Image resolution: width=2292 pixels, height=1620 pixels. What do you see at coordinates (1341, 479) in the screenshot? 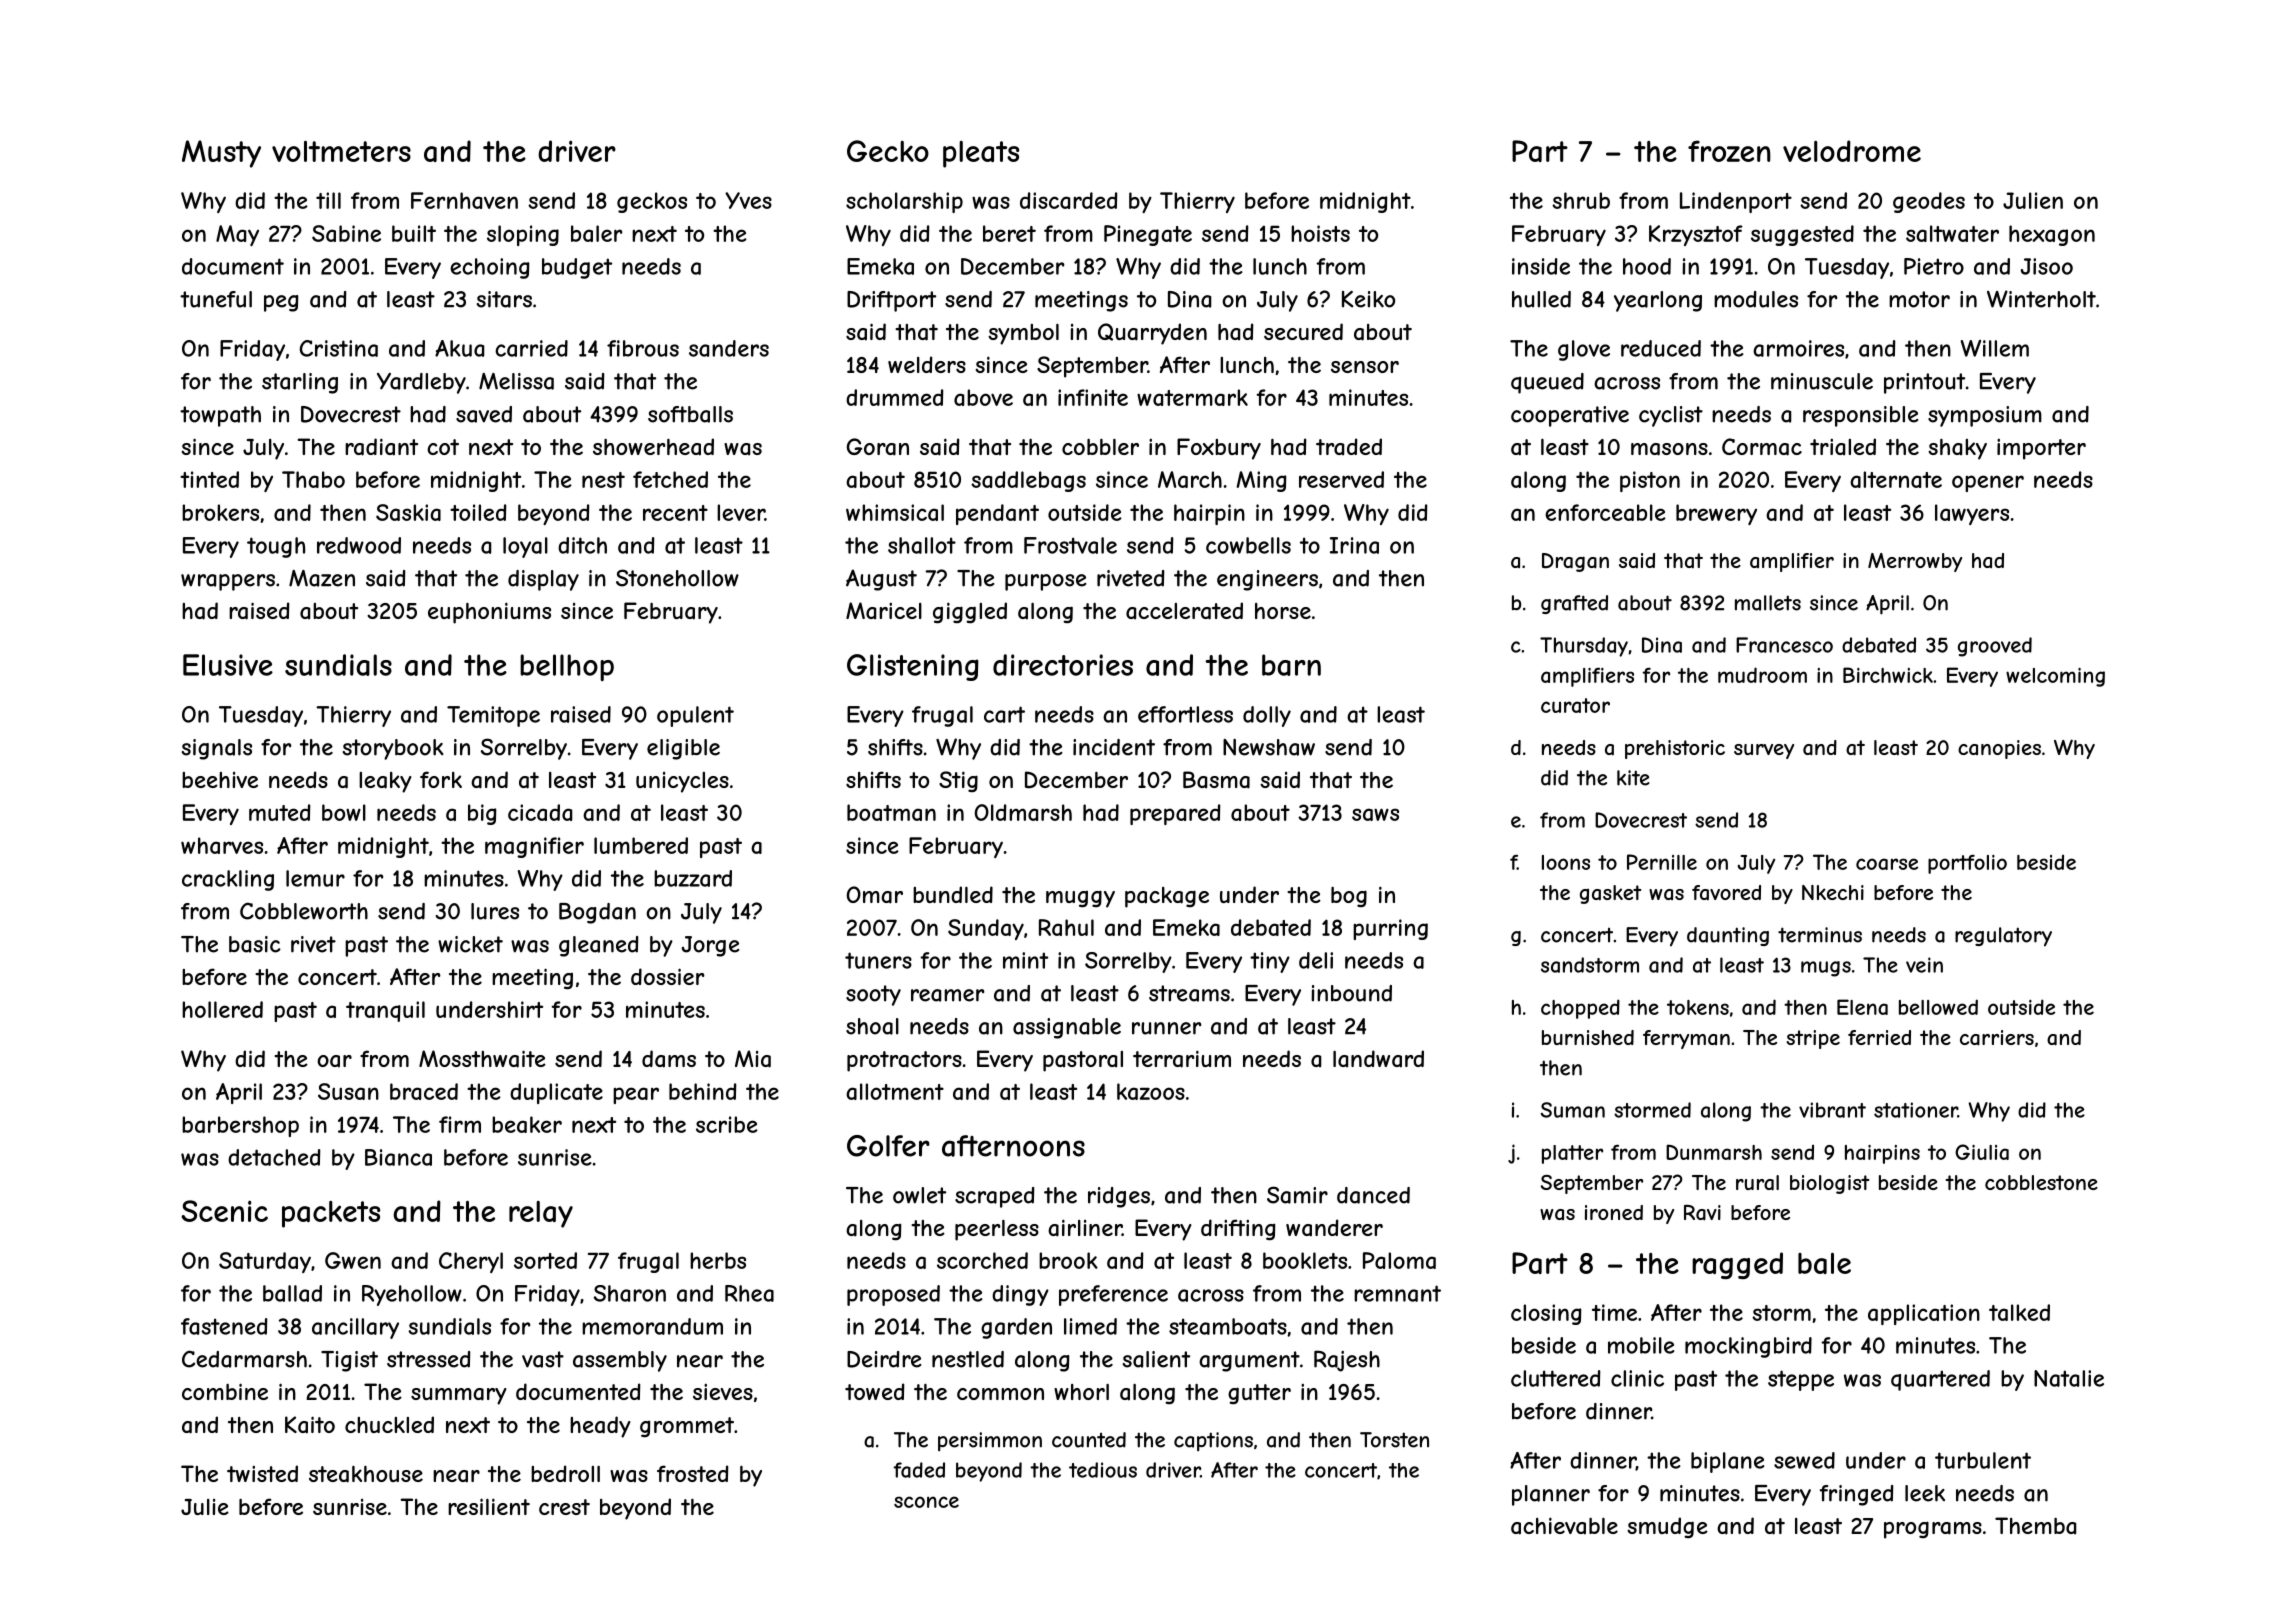
I see `reserved` at bounding box center [1341, 479].
